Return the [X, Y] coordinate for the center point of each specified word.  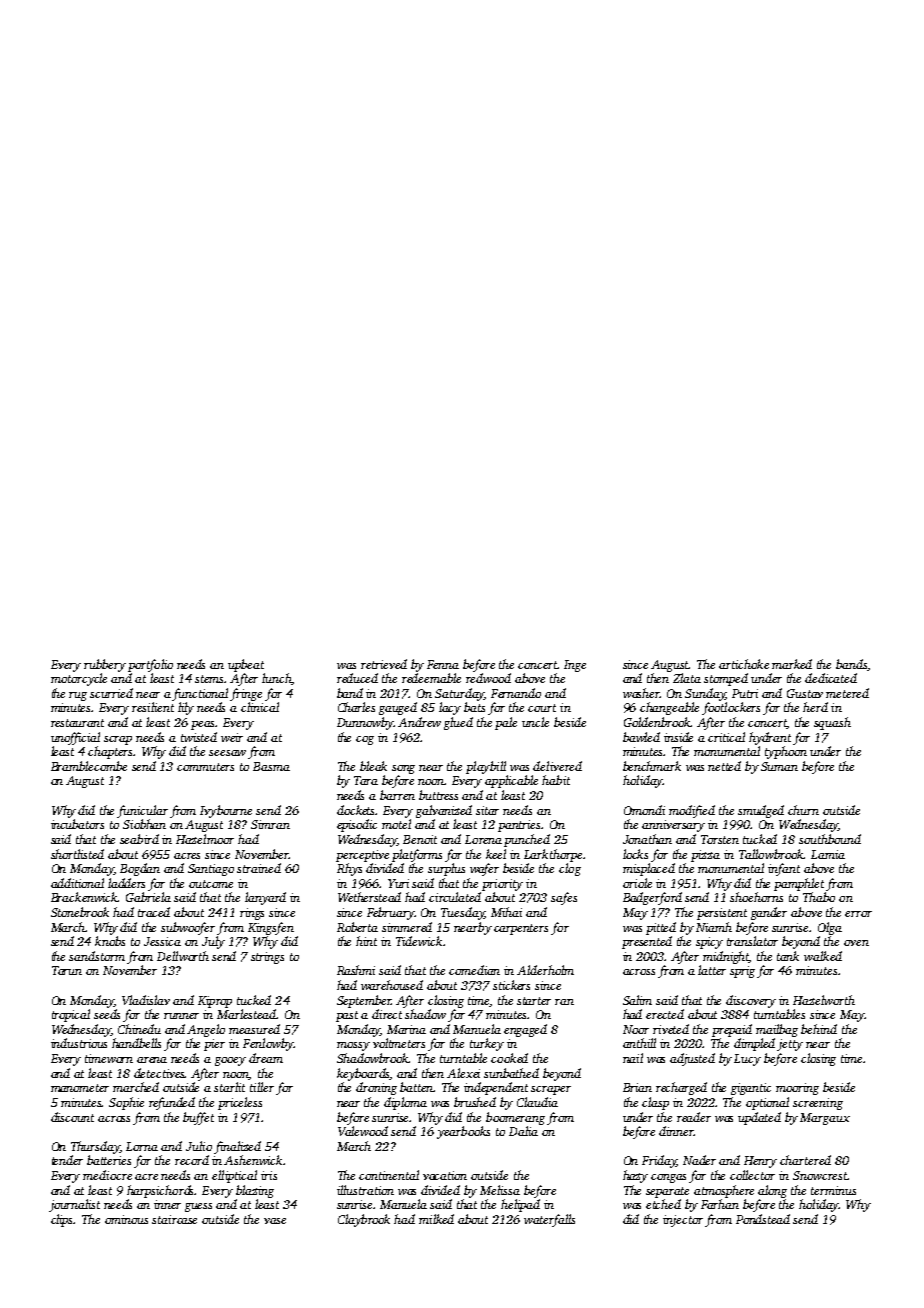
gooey [230, 1061]
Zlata [687, 678]
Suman [779, 766]
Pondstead [763, 1219]
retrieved [384, 664]
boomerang [515, 1118]
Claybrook [364, 1220]
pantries [520, 826]
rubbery [105, 665]
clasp [655, 1103]
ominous [126, 1219]
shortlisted [77, 854]
